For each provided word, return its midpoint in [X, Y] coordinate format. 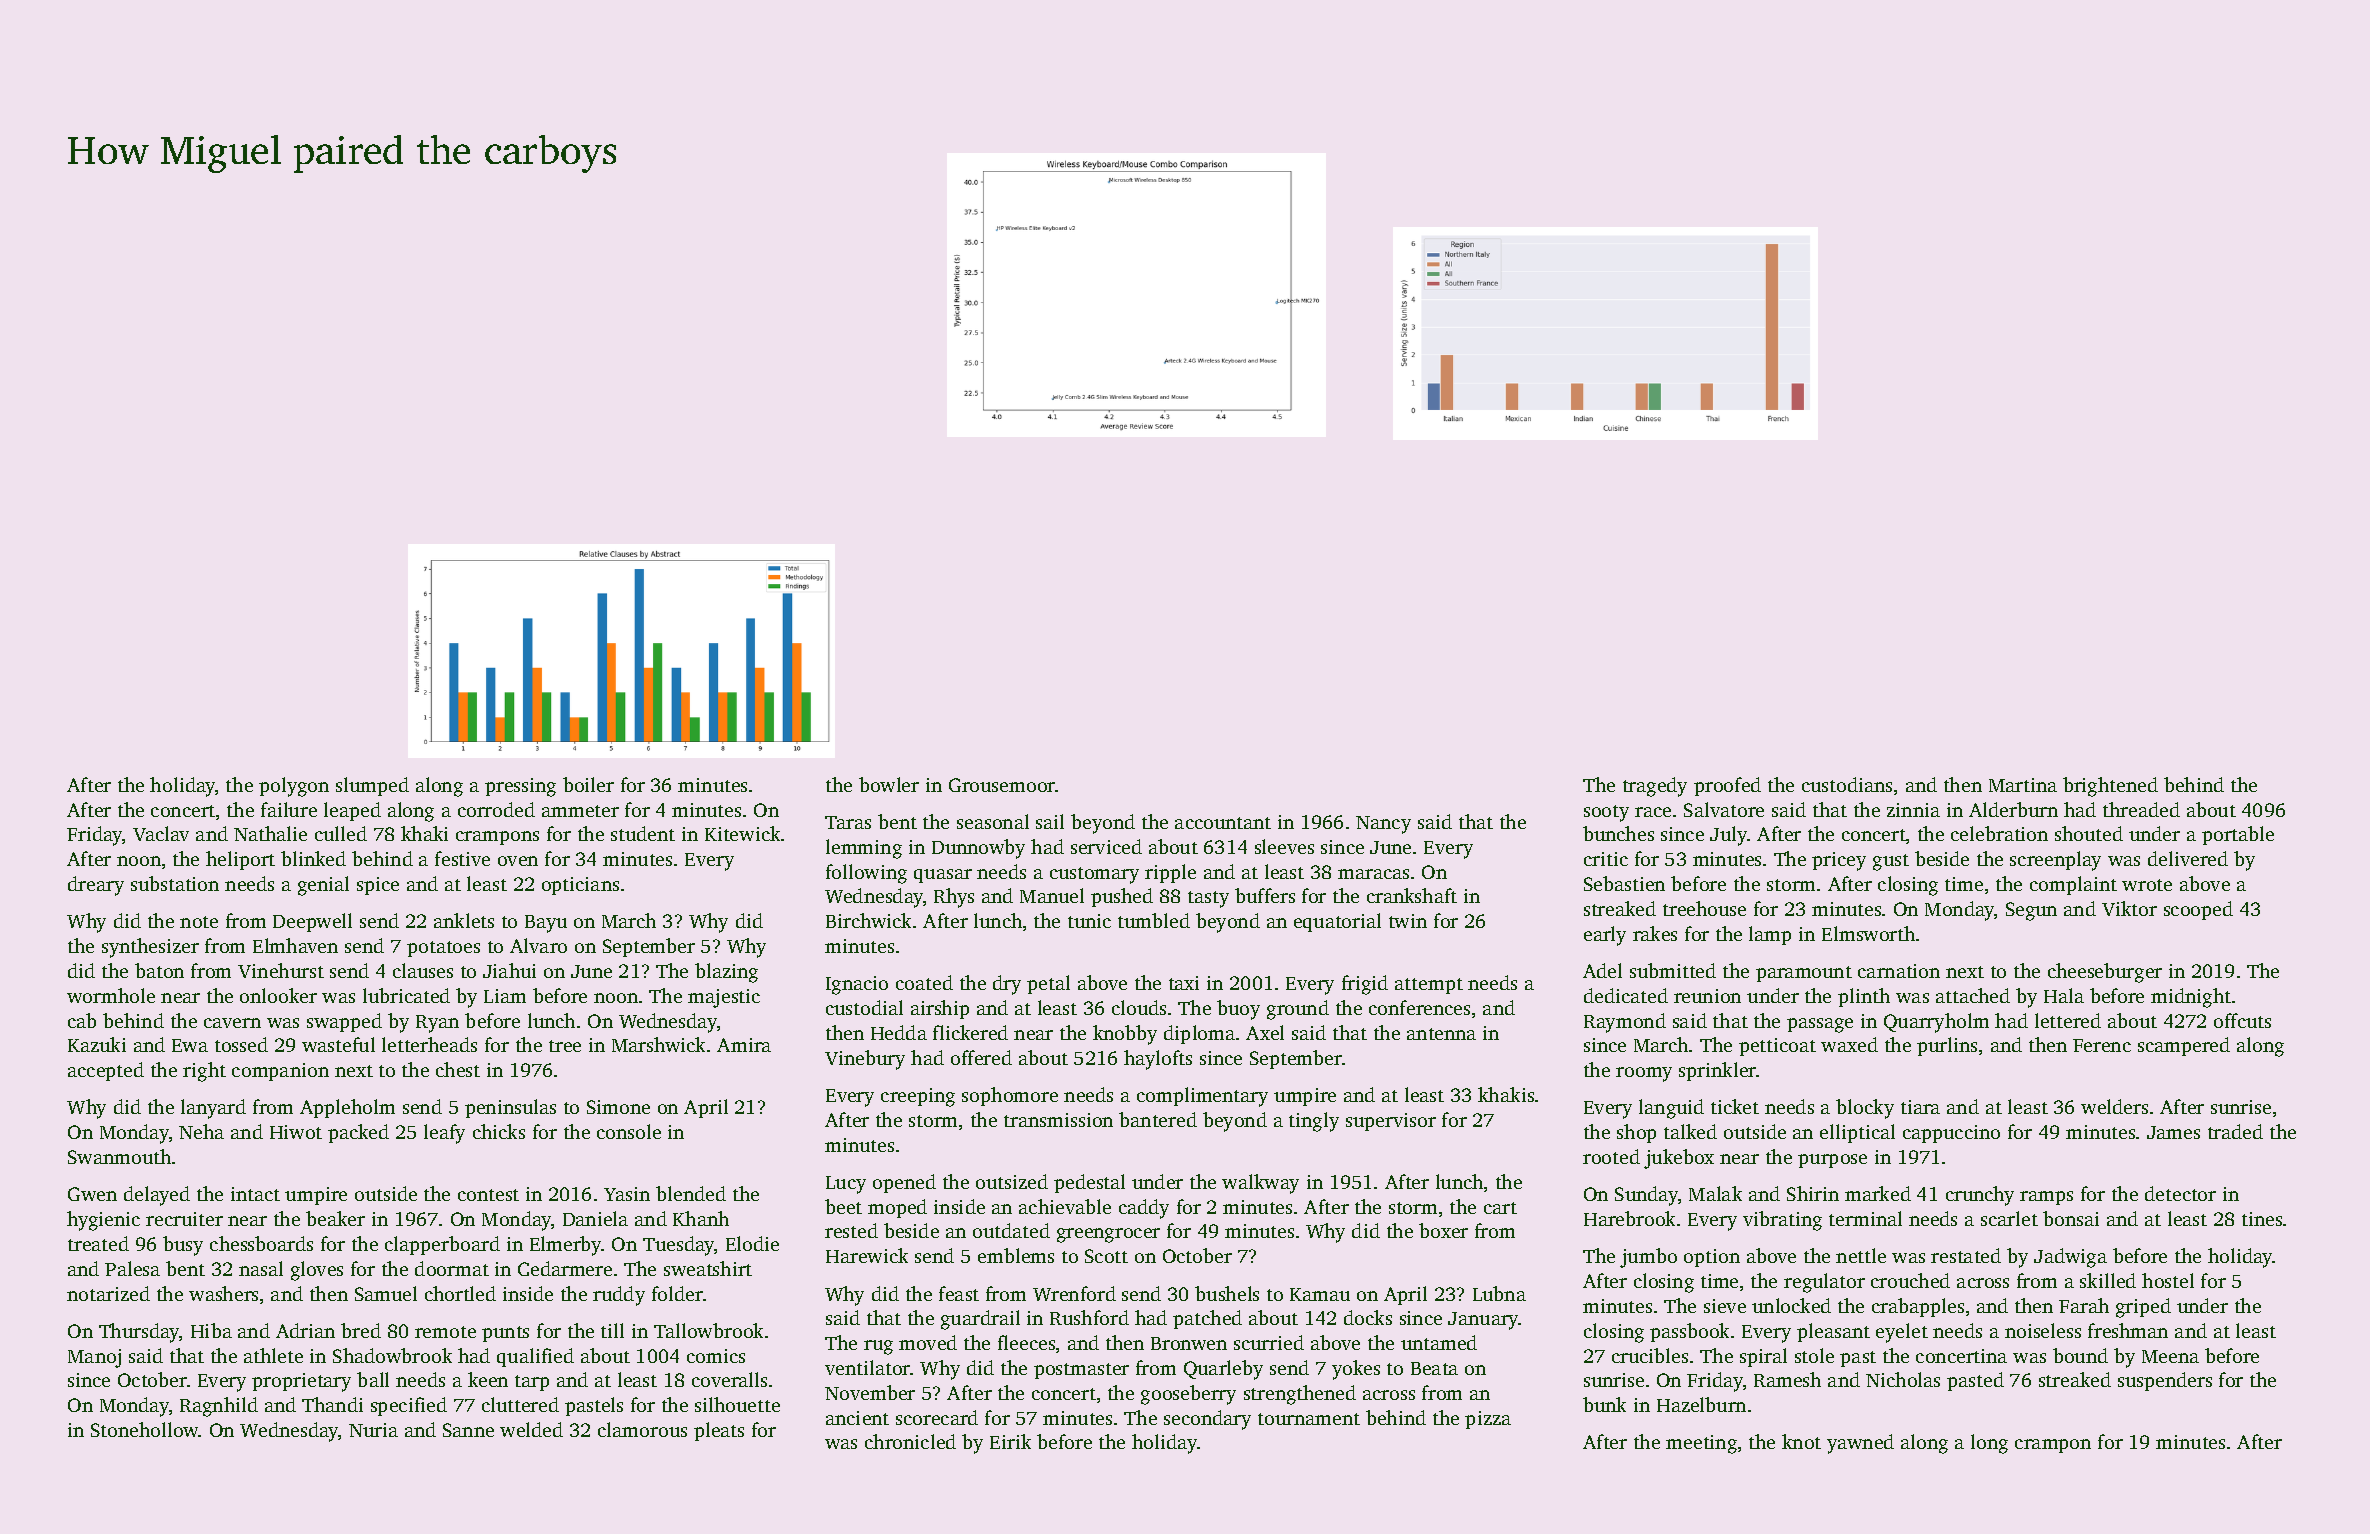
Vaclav [161, 833]
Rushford [1089, 1317]
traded [2235, 1131]
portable [2238, 835]
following [866, 874]
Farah [2084, 1305]
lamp [1770, 935]
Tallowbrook [708, 1330]
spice [378, 886]
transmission [1058, 1120]
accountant [1223, 823]
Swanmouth [119, 1156]
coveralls [729, 1379]
